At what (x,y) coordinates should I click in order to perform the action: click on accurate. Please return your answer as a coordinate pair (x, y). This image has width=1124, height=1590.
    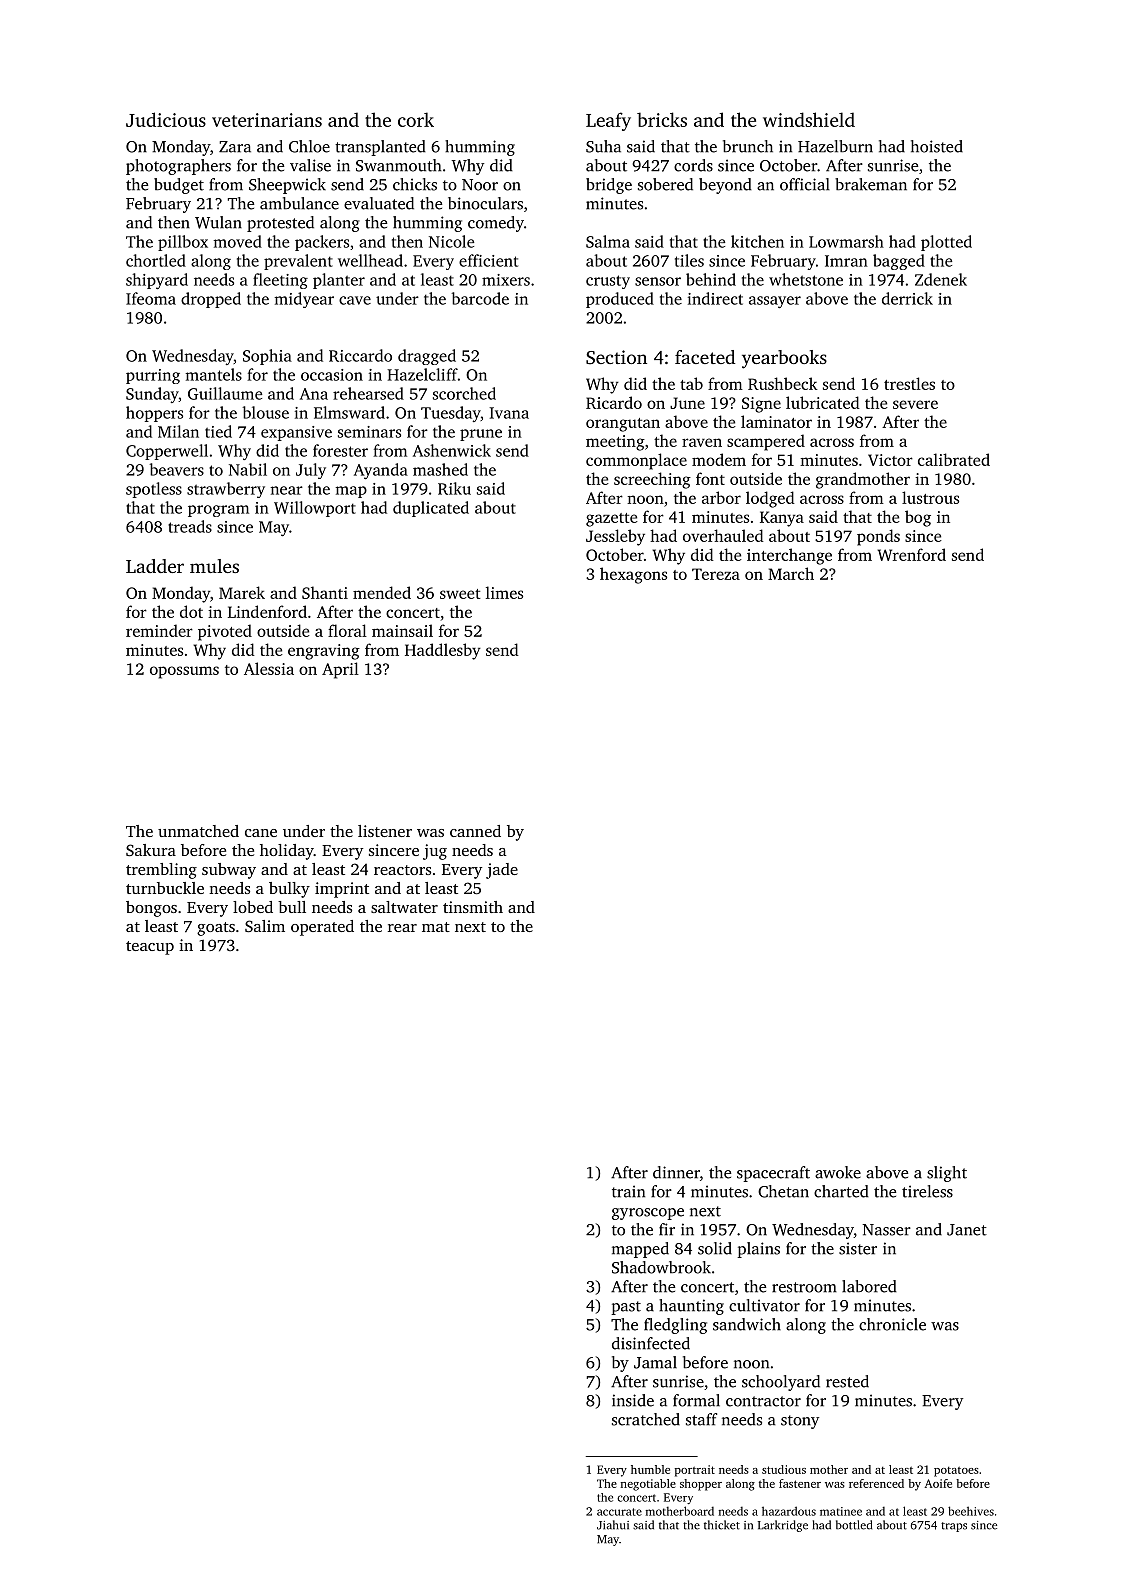
    Looking at the image, I should click on (619, 1512).
